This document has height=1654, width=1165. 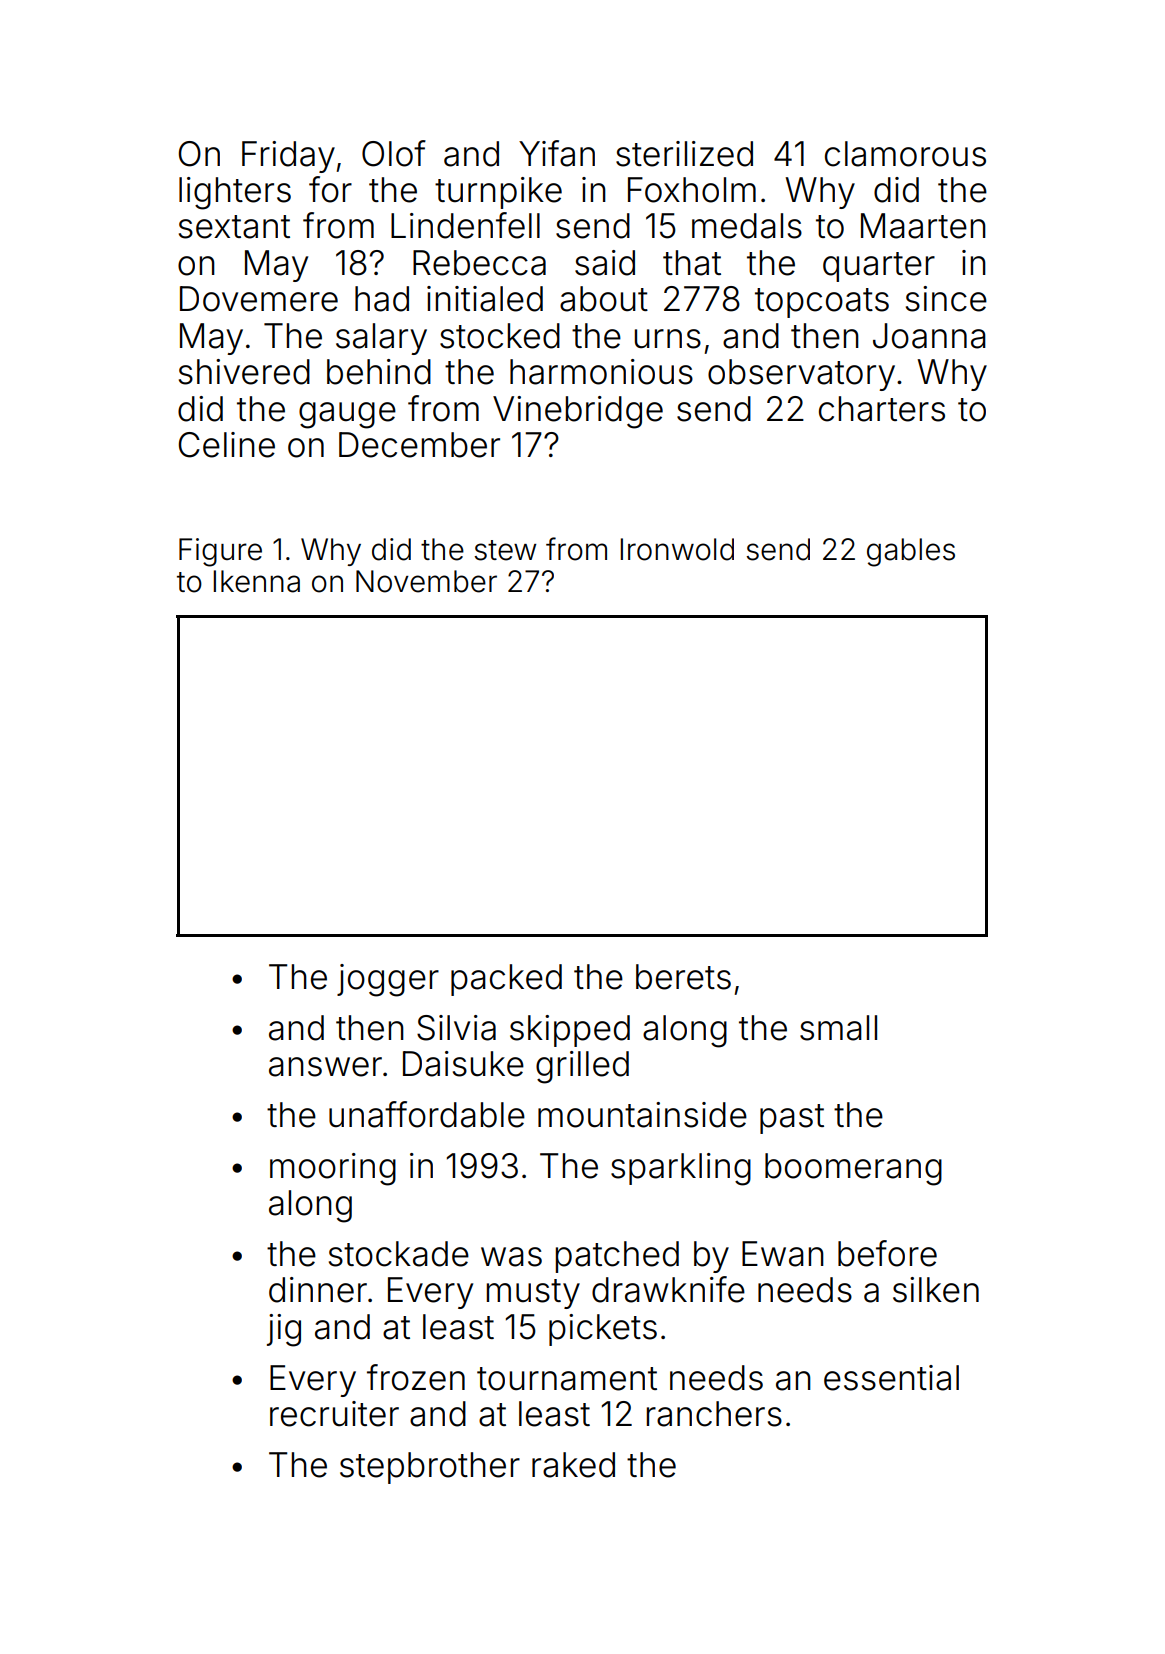 I want to click on Olof, so click(x=394, y=153).
